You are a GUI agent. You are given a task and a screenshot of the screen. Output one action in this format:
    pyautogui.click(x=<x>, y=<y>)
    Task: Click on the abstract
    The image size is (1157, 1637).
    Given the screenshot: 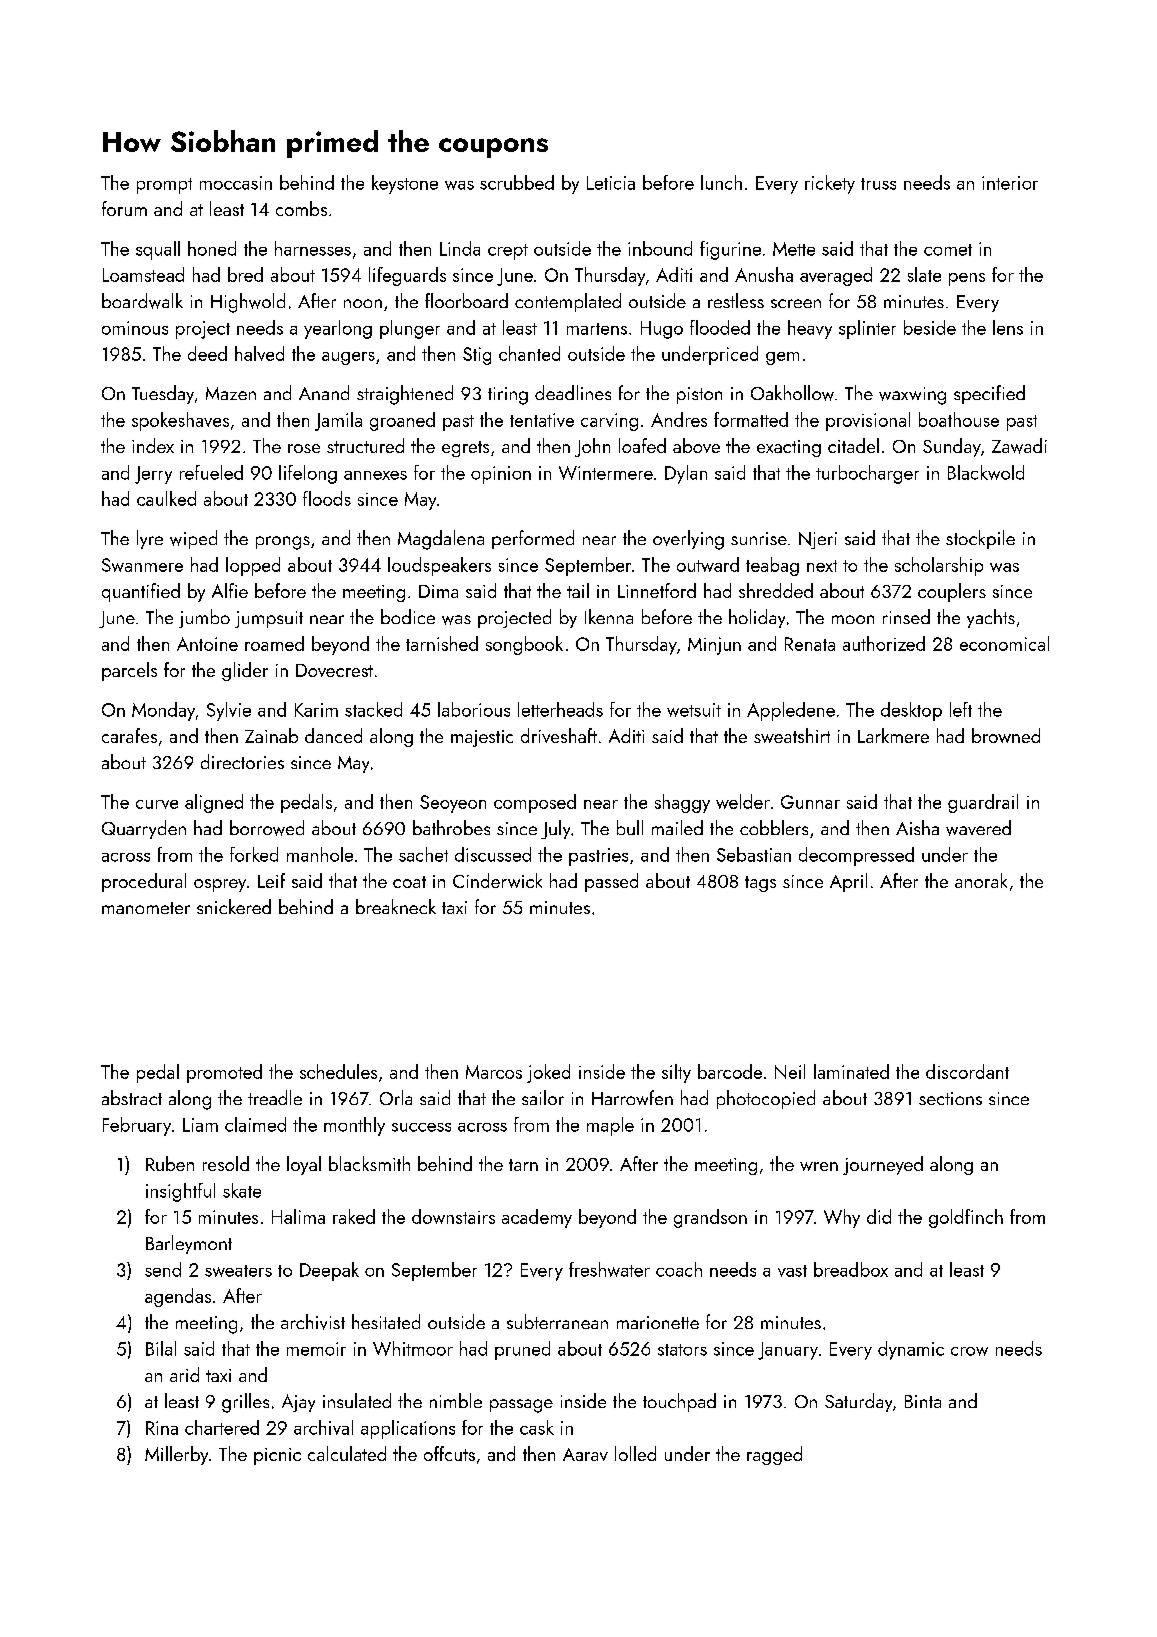 What is the action you would take?
    pyautogui.click(x=132, y=1097)
